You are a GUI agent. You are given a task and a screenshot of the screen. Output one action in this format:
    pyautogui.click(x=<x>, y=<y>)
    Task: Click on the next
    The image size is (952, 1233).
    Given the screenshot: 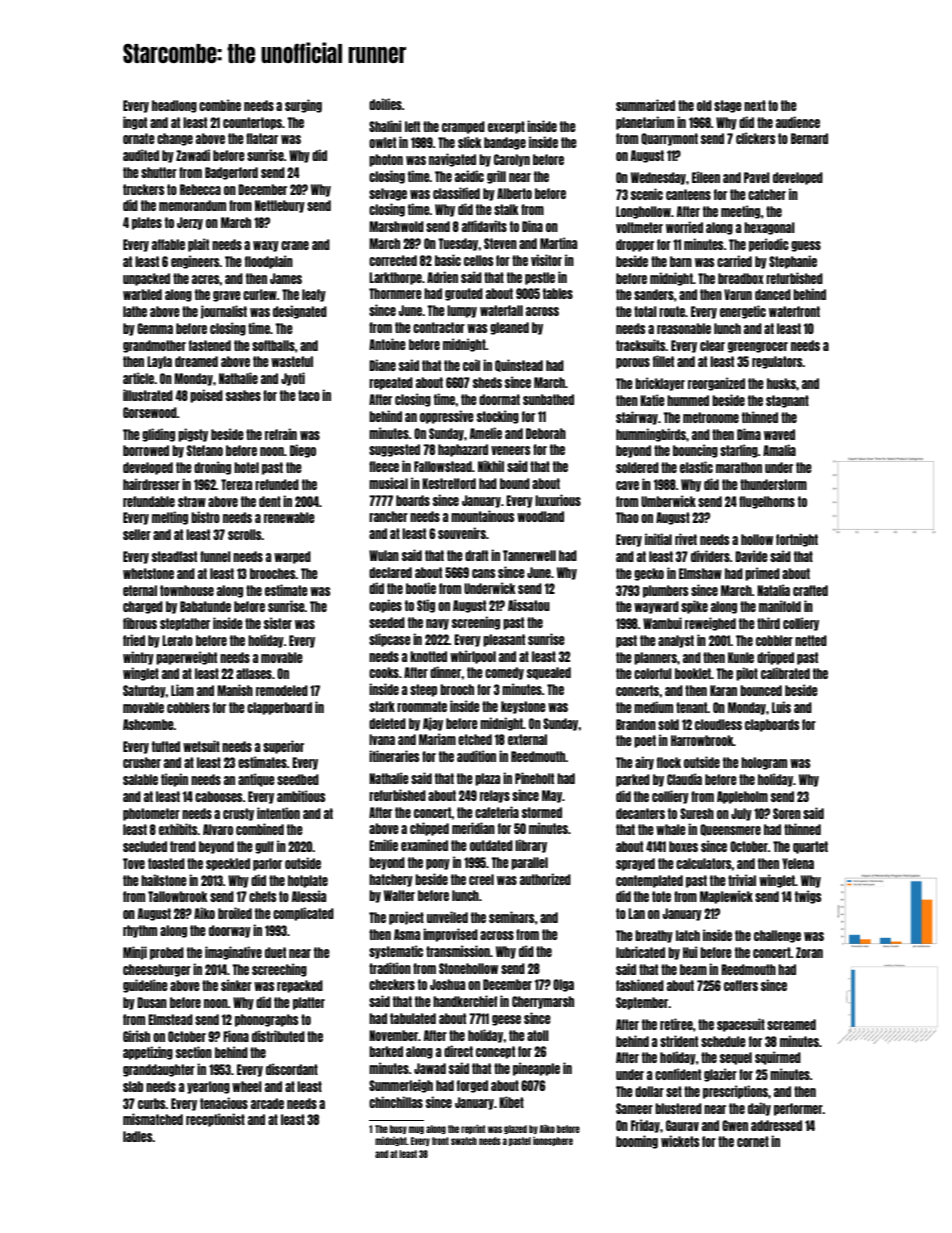 What is the action you would take?
    pyautogui.click(x=755, y=105)
